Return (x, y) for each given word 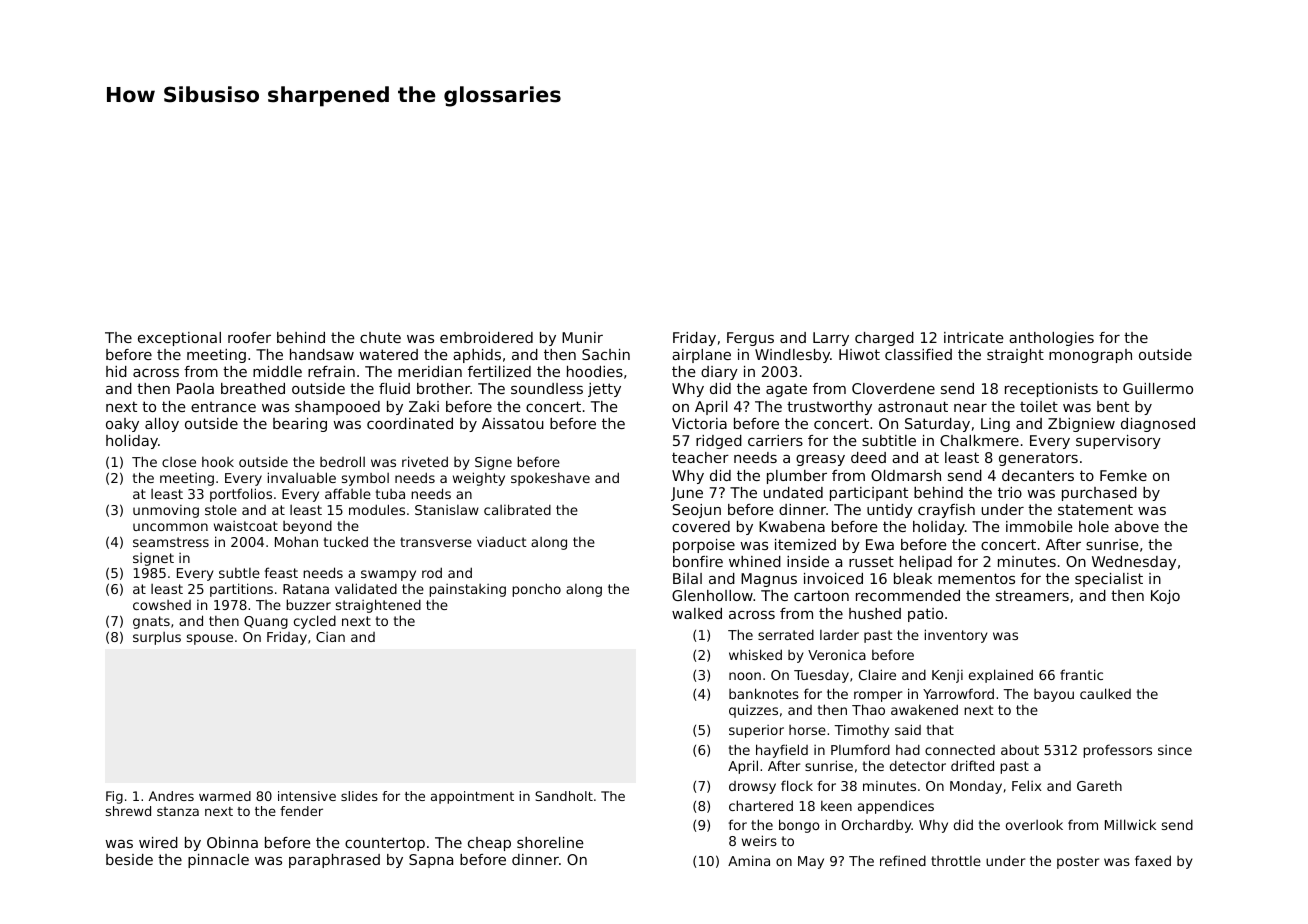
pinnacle (218, 861)
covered (701, 526)
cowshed (162, 605)
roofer (249, 337)
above (1137, 526)
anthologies (1051, 339)
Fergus (750, 339)
